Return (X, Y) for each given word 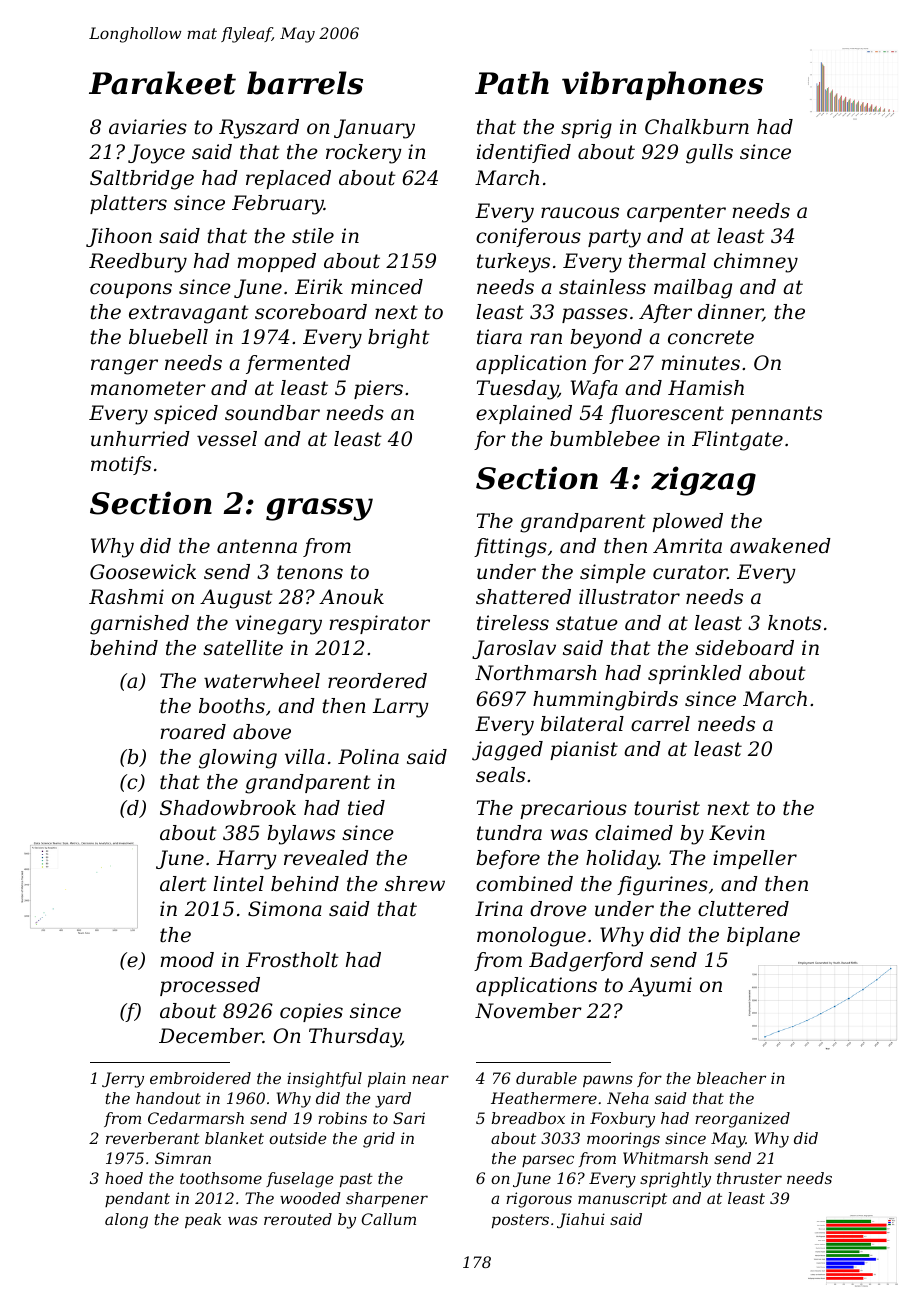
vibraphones (662, 85)
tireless (513, 623)
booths (232, 706)
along (126, 1221)
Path (512, 83)
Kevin (737, 833)
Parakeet (162, 83)
